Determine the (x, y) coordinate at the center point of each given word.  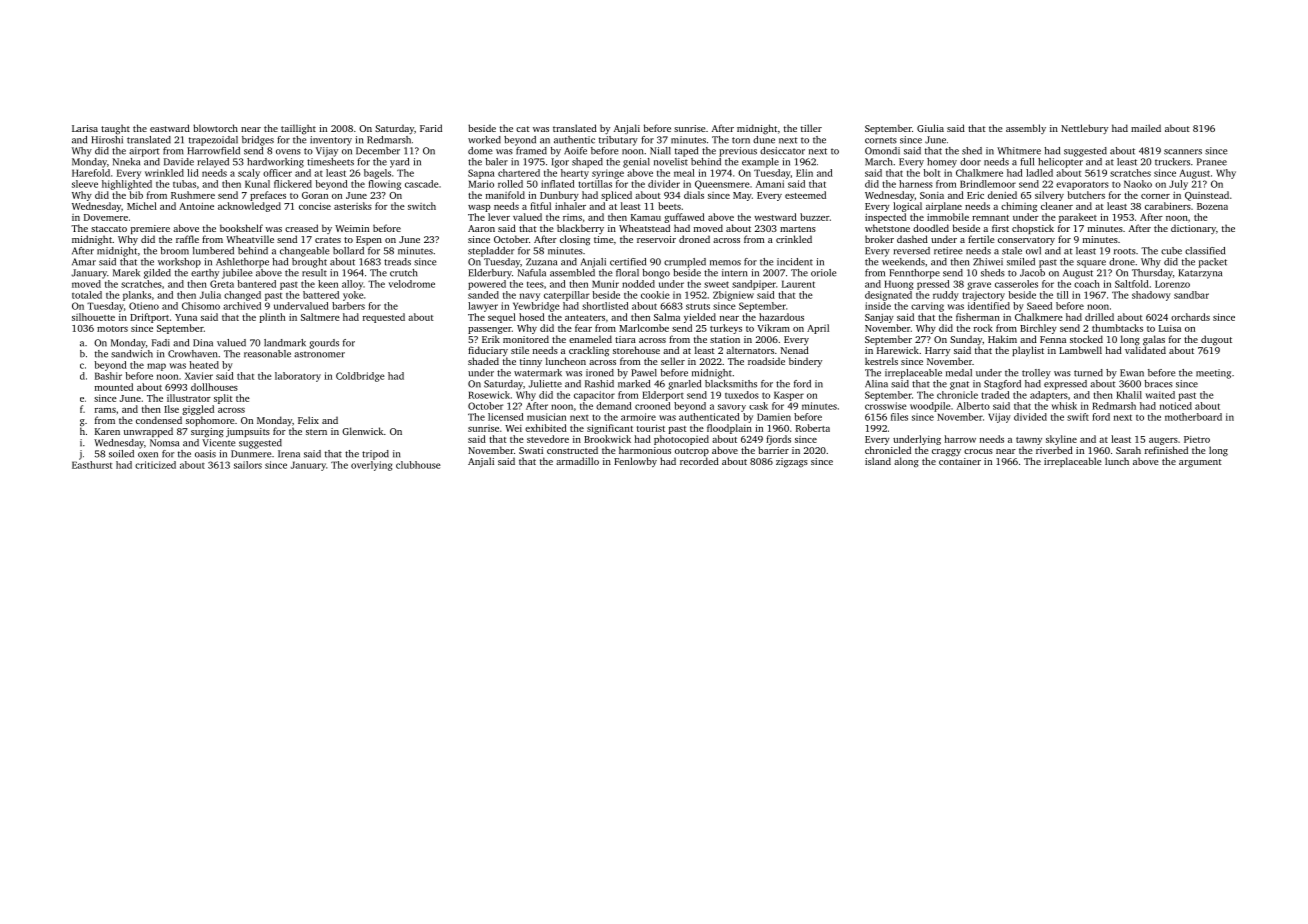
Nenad (795, 350)
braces (1158, 384)
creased (301, 228)
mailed (1146, 128)
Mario (481, 184)
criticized (155, 465)
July (1178, 185)
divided (1030, 417)
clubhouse (418, 465)
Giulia (930, 128)
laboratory (298, 377)
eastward (170, 128)
